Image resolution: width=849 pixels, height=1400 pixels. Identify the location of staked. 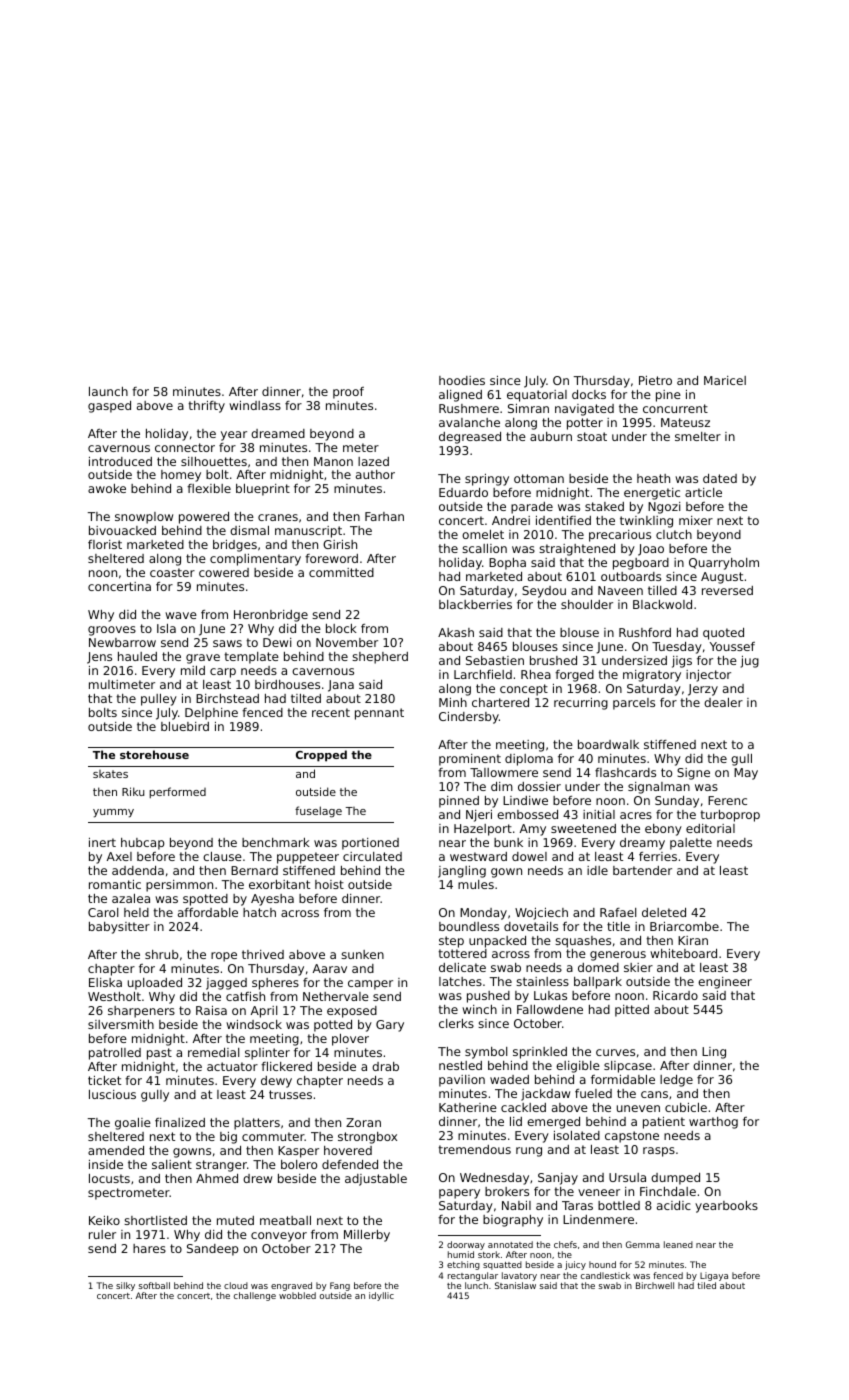
(604, 506).
